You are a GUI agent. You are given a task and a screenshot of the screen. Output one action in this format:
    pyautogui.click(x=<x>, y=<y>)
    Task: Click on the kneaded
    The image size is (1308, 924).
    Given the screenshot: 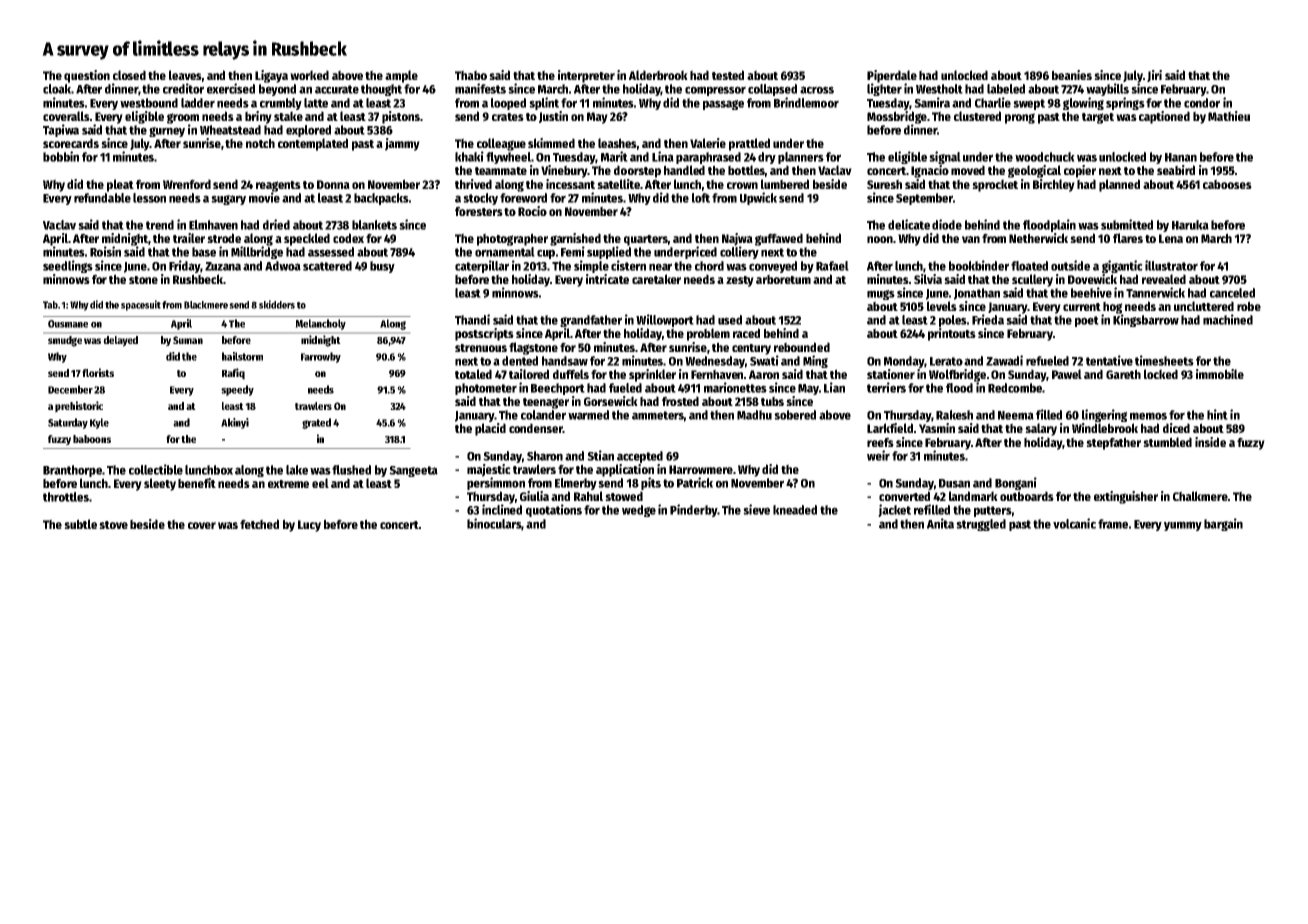 What is the action you would take?
    pyautogui.click(x=795, y=510)
